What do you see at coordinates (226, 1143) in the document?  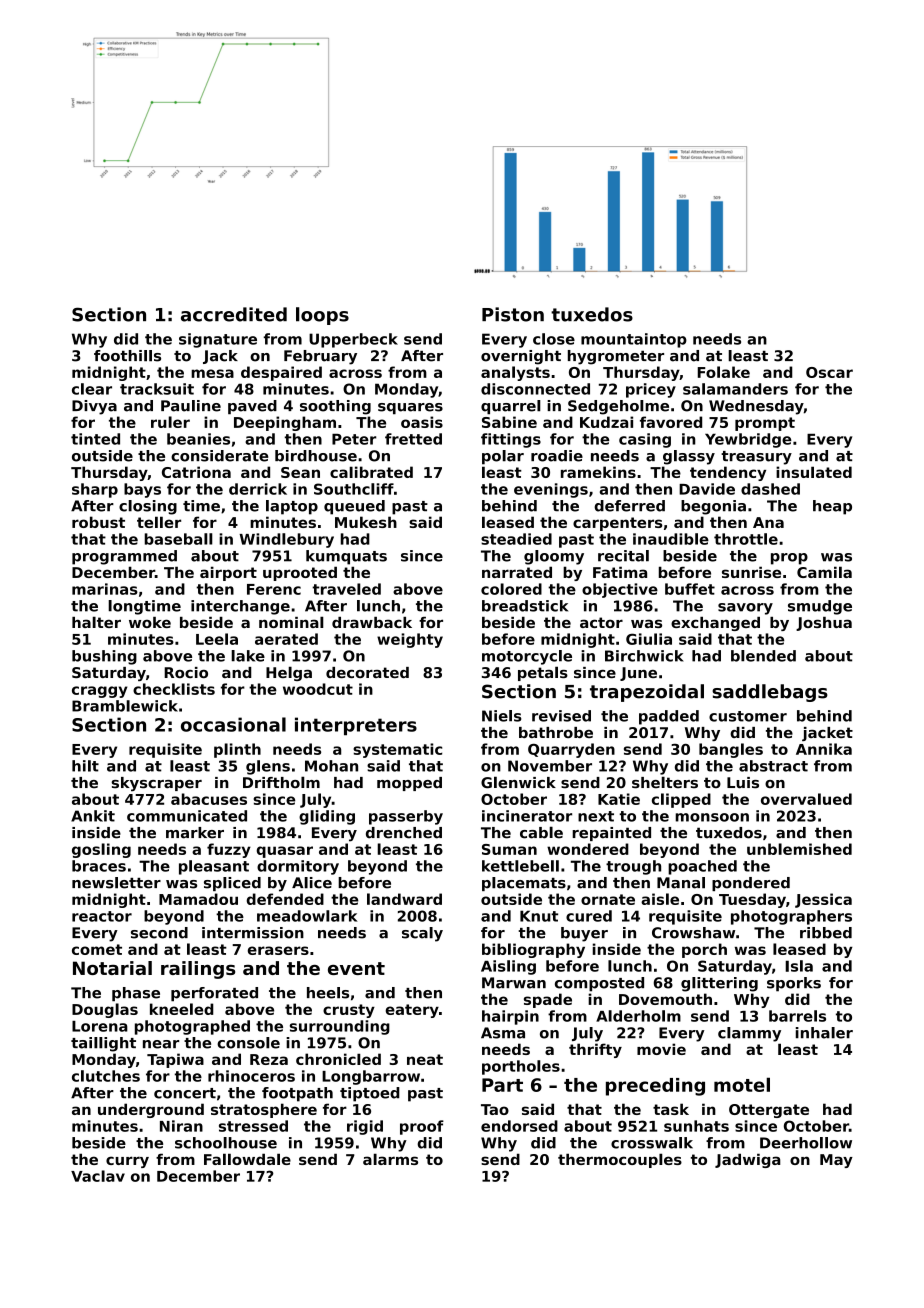 I see `schoolhouse` at bounding box center [226, 1143].
